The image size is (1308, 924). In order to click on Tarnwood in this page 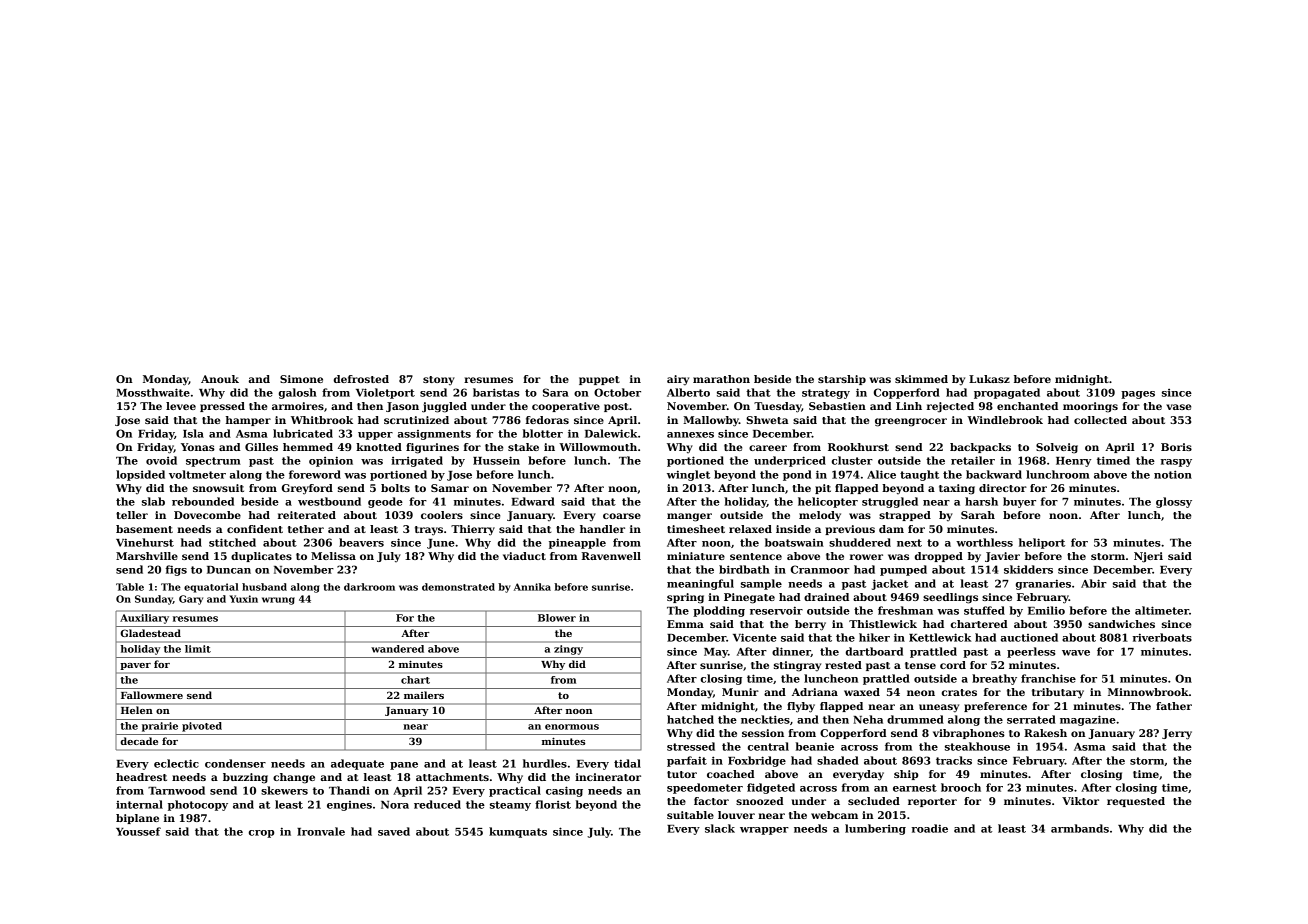, I will do `click(176, 790)`.
